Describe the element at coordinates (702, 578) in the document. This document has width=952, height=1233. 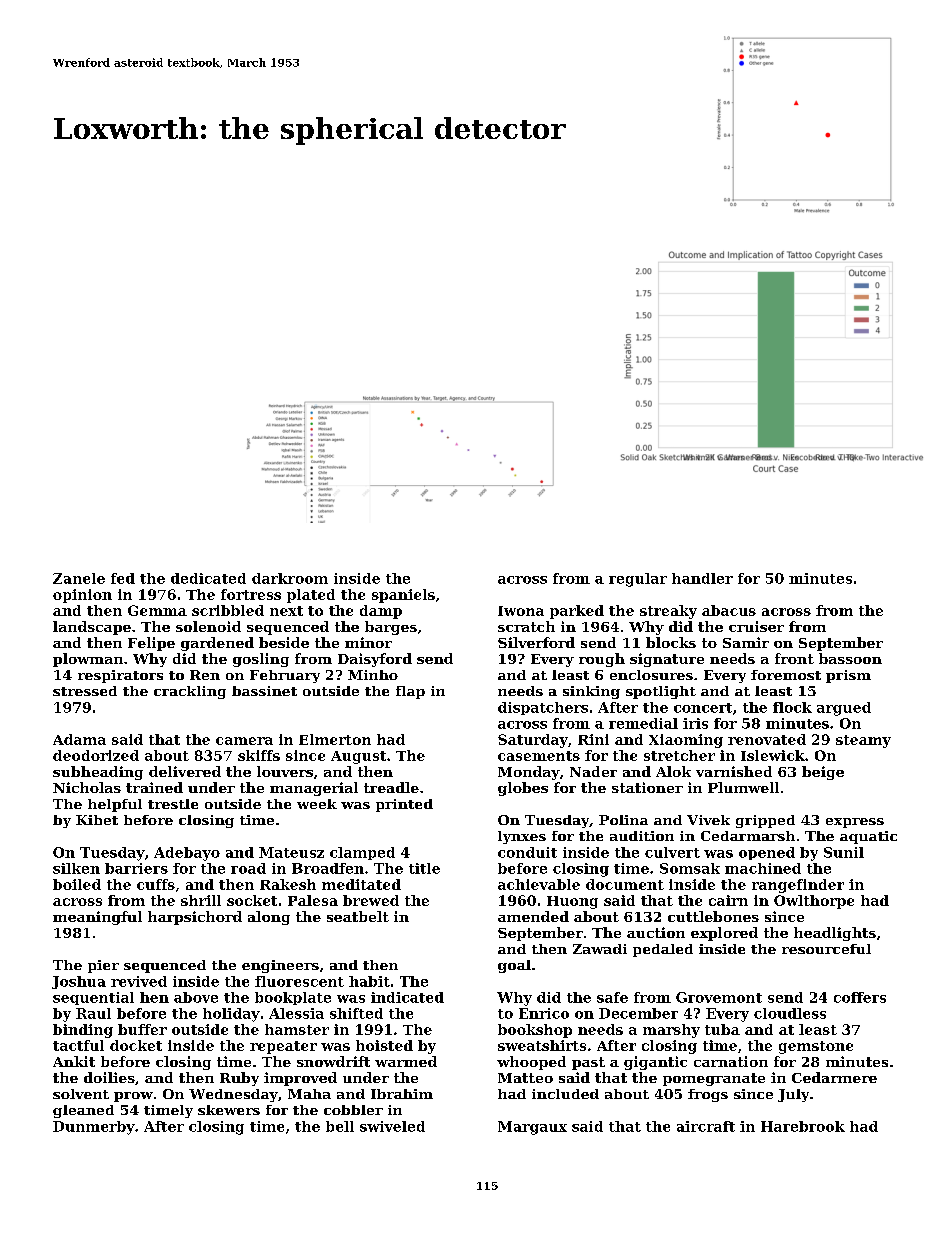
I see `handler` at that location.
